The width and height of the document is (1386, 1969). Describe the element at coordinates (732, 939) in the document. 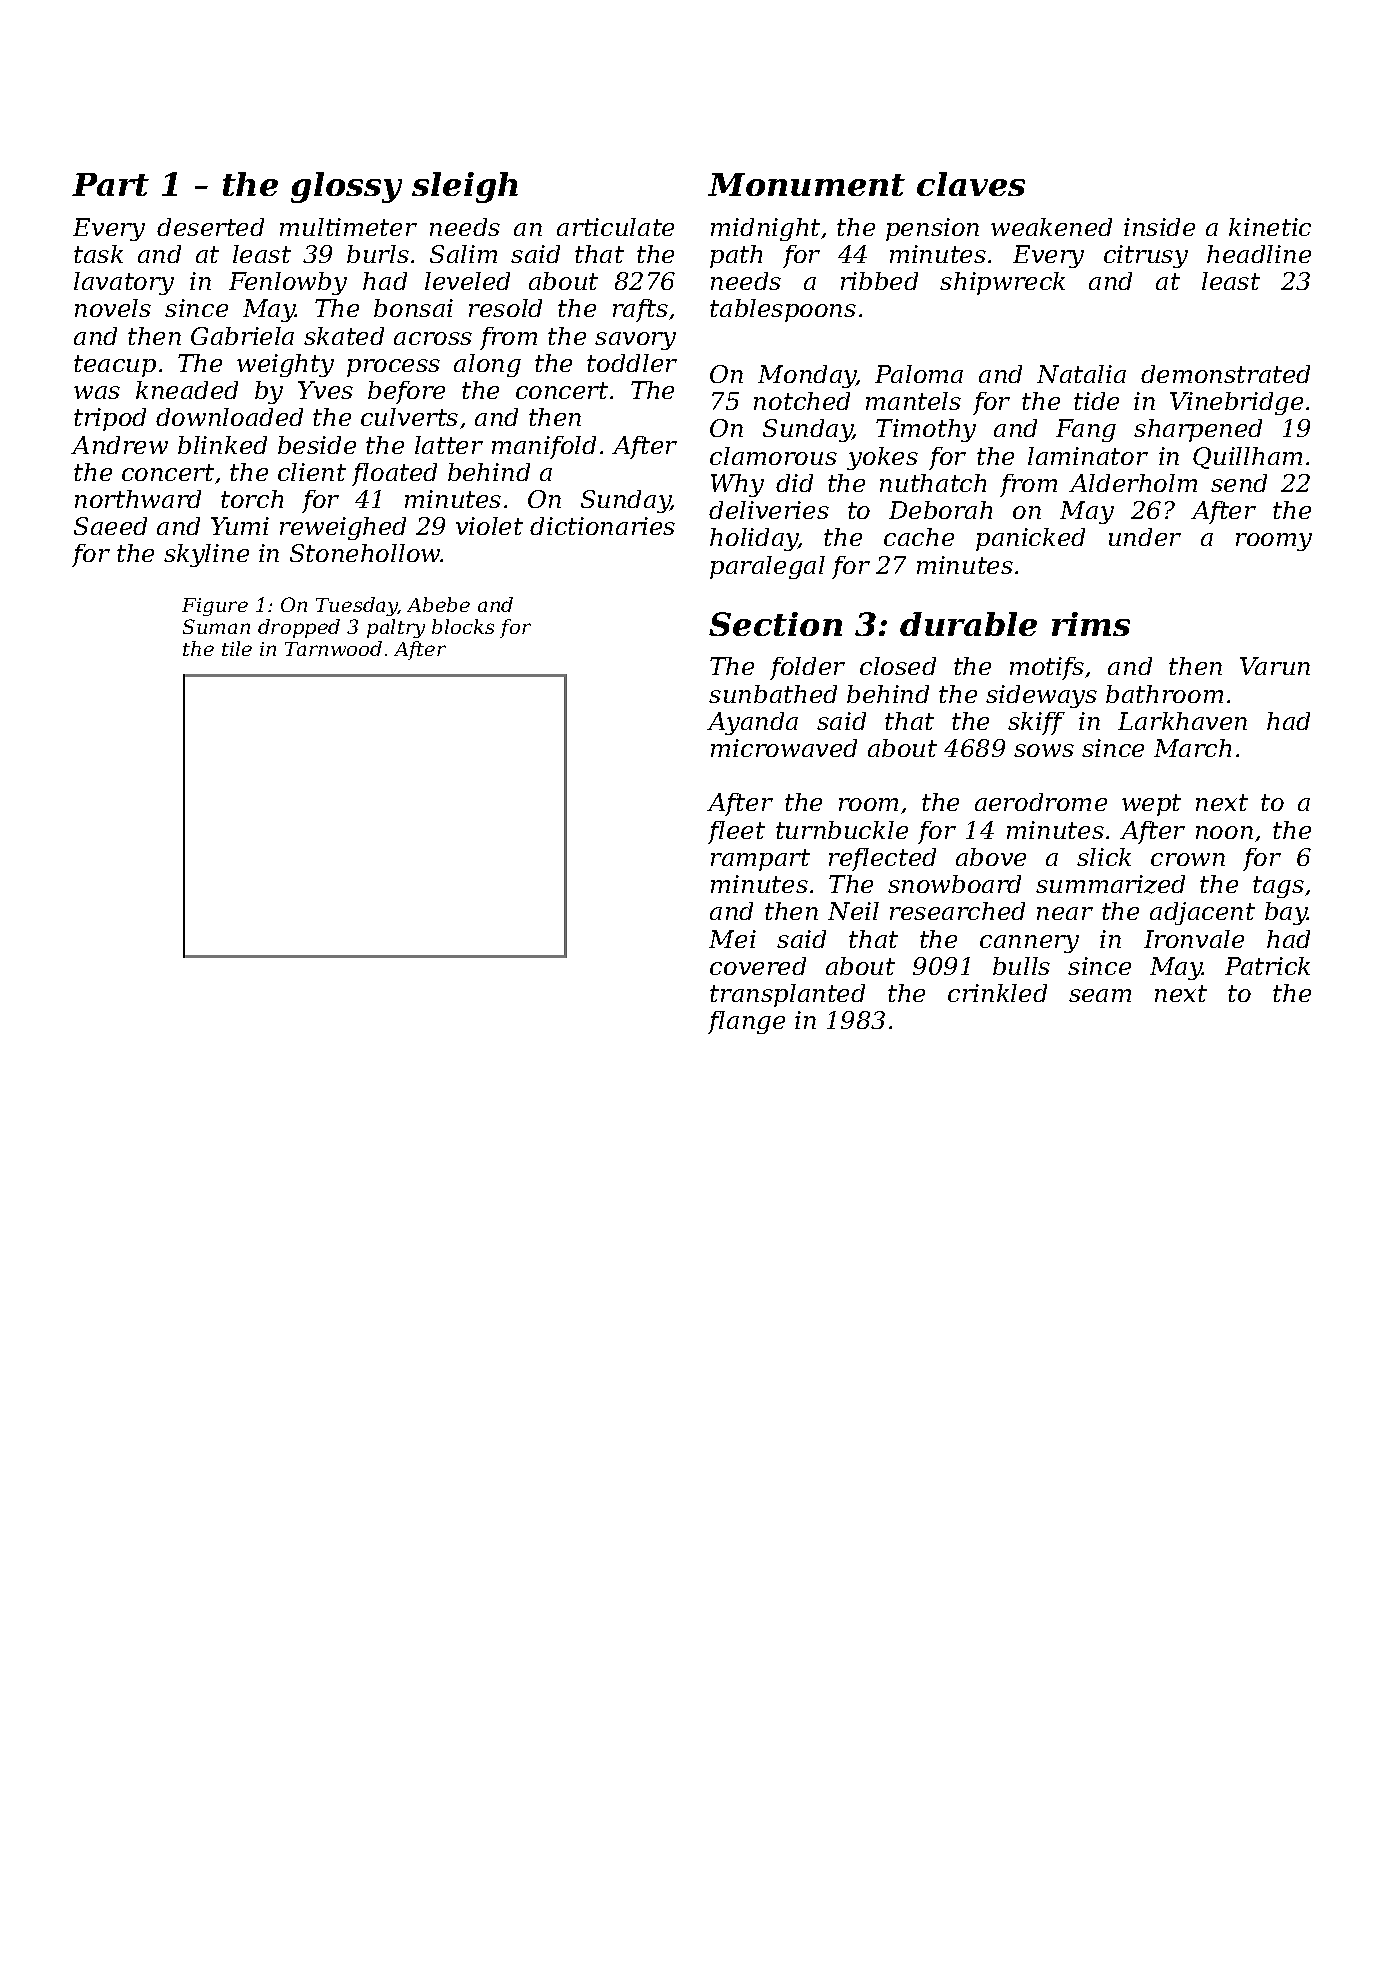

I see `Mei` at that location.
